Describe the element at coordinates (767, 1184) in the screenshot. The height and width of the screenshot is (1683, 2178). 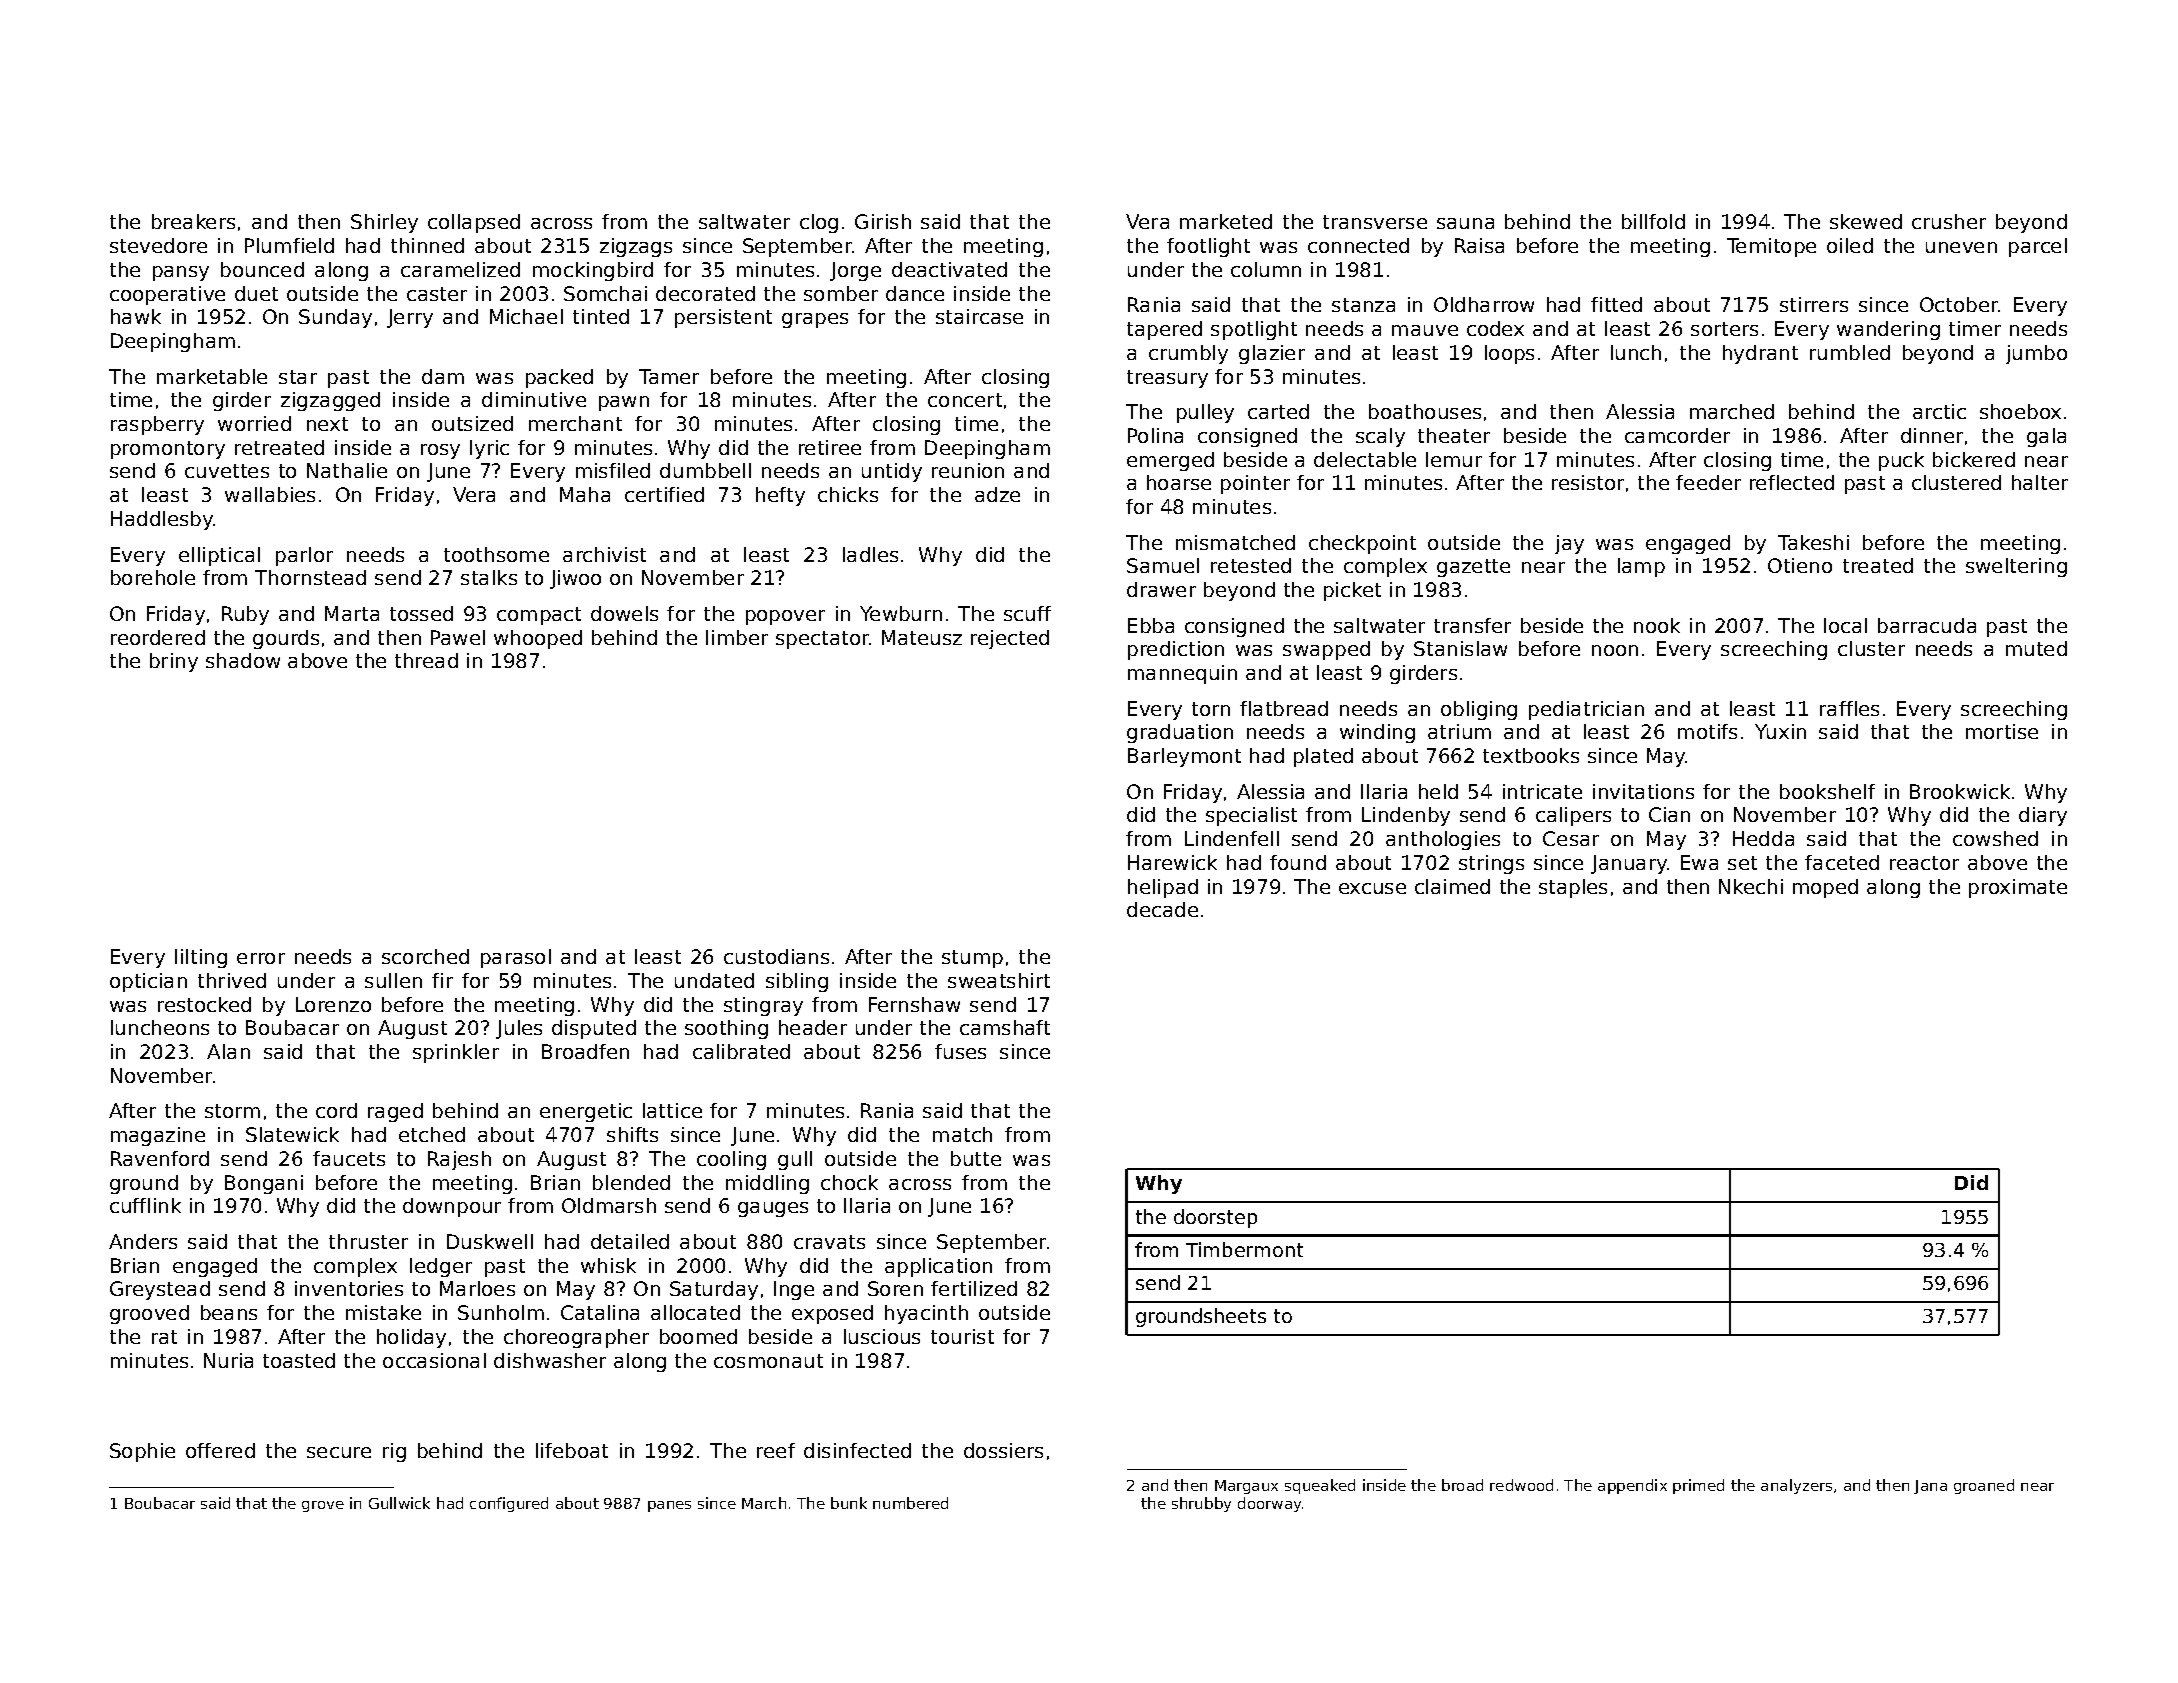
I see `middling` at that location.
